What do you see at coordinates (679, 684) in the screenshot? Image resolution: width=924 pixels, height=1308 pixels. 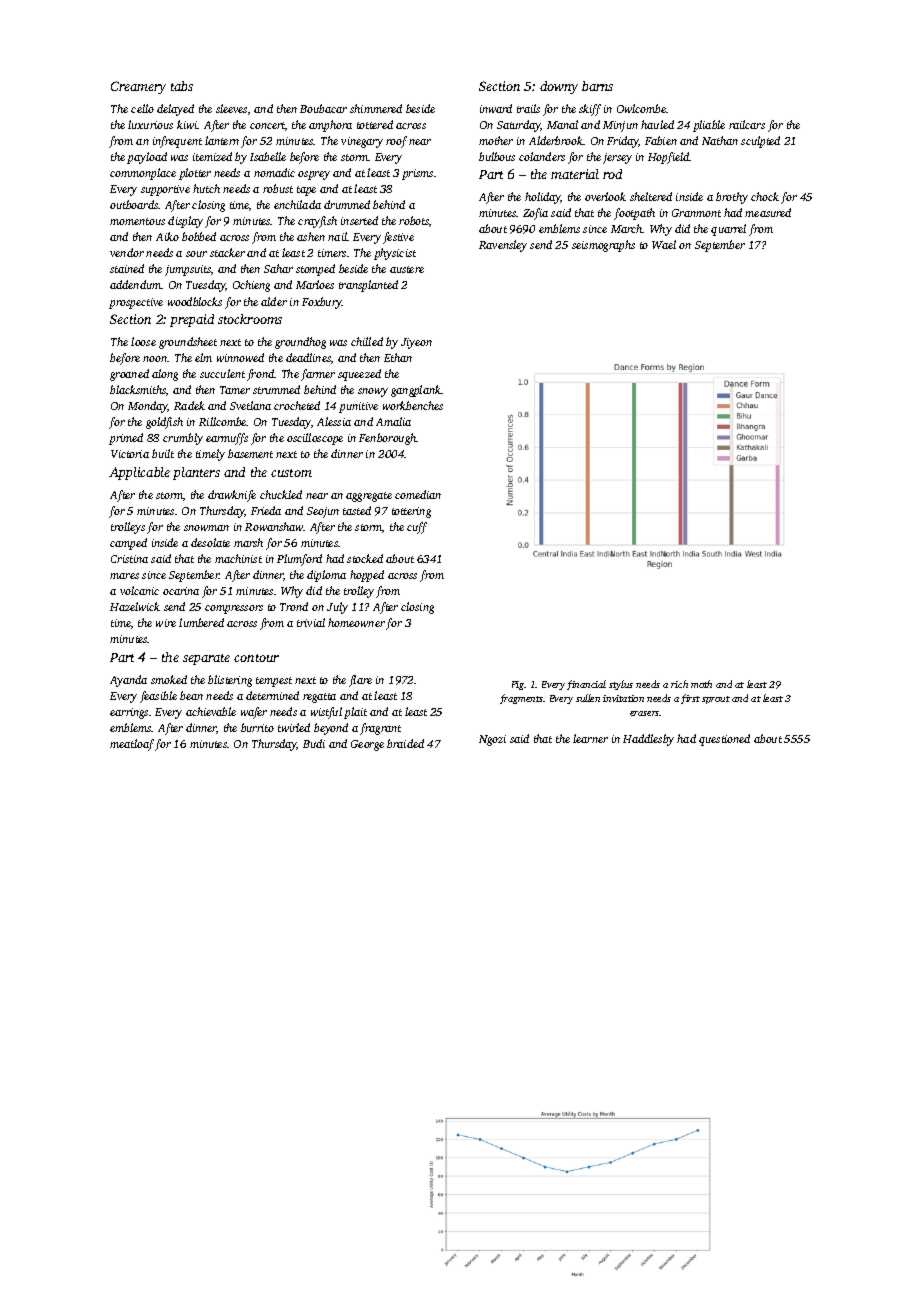 I see `rich` at bounding box center [679, 684].
